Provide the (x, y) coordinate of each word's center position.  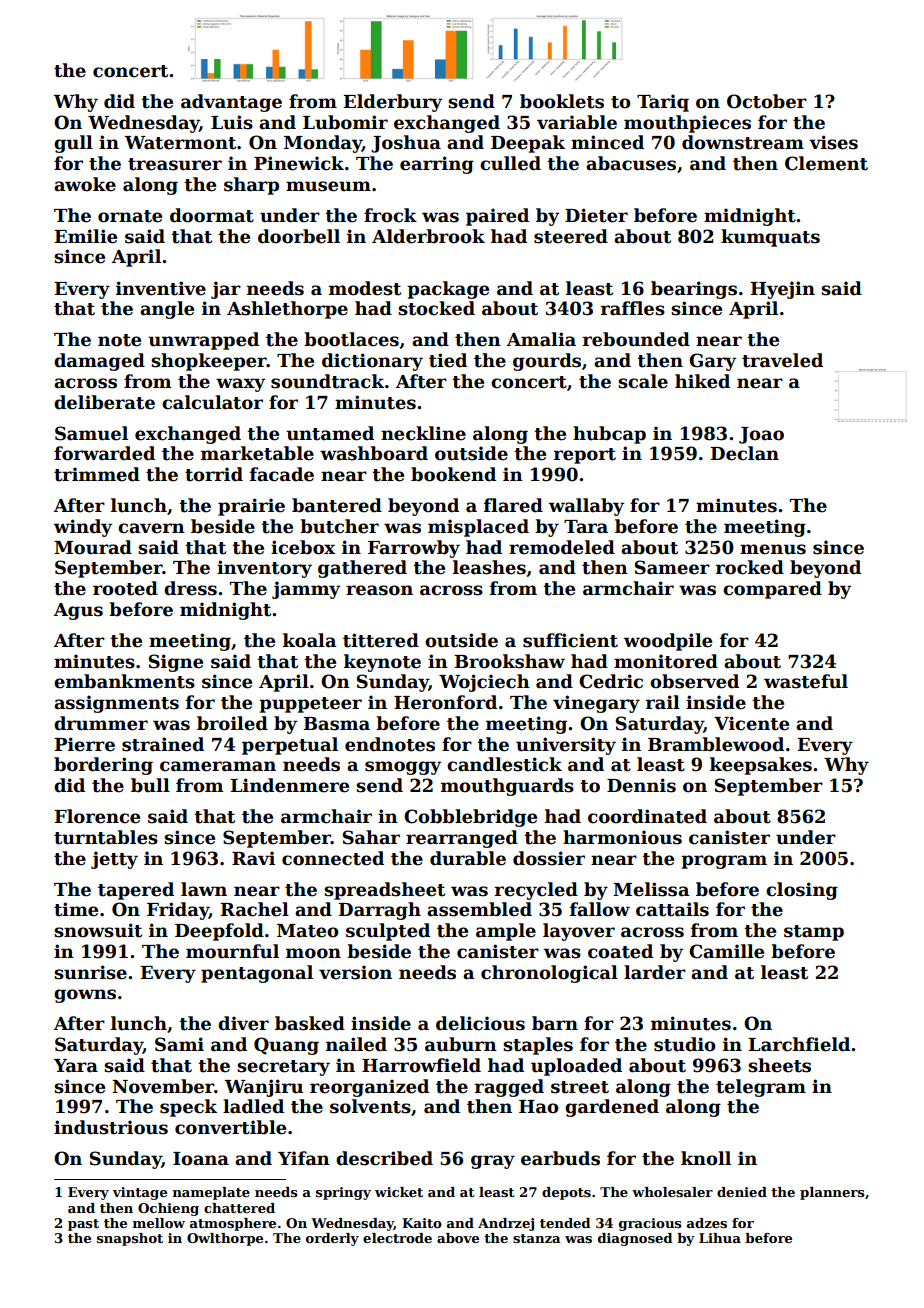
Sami (179, 1044)
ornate (130, 216)
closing (802, 891)
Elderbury (393, 103)
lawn (204, 889)
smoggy (403, 768)
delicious (480, 1023)
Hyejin (783, 290)
